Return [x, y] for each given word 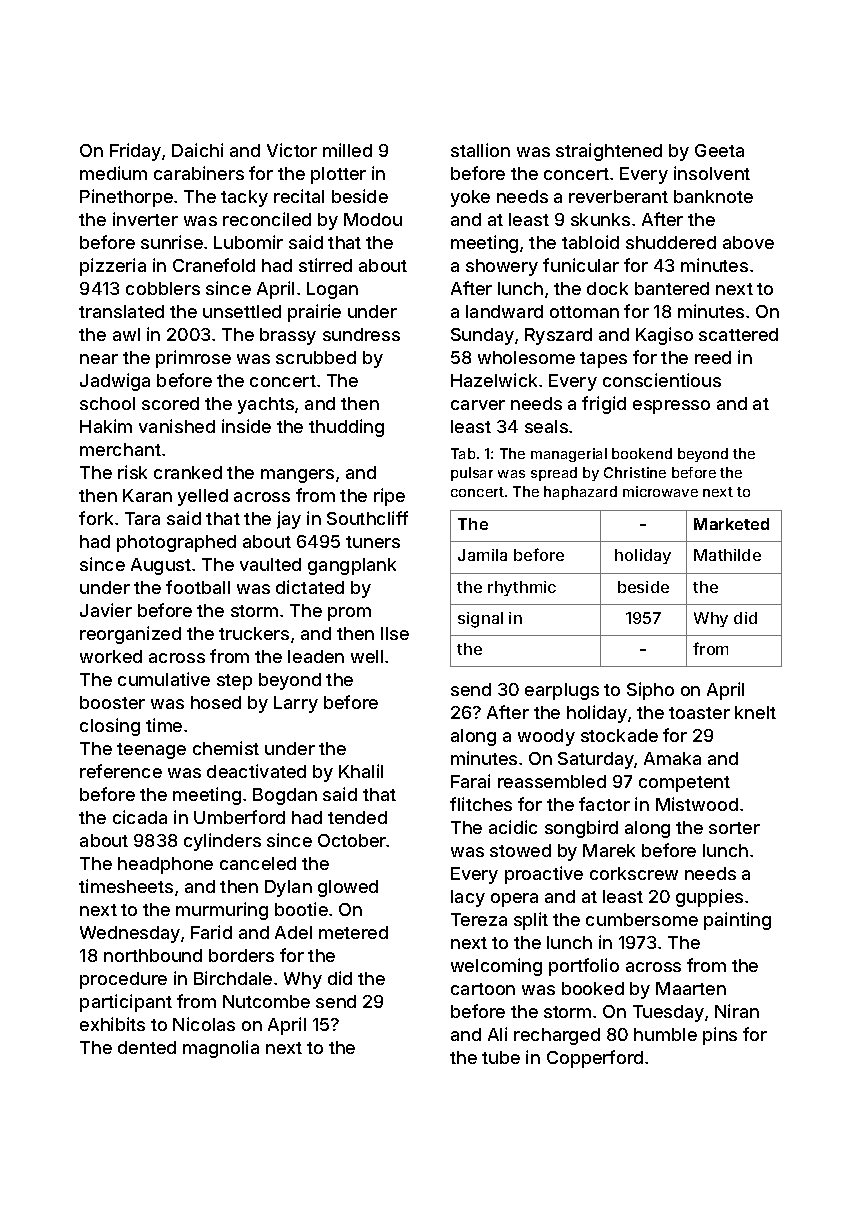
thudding [346, 428]
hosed [216, 702]
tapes [603, 360]
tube [501, 1057]
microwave [660, 491]
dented [147, 1047]
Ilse [395, 633]
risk [132, 472]
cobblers [163, 288]
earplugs [562, 691]
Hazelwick [494, 380]
